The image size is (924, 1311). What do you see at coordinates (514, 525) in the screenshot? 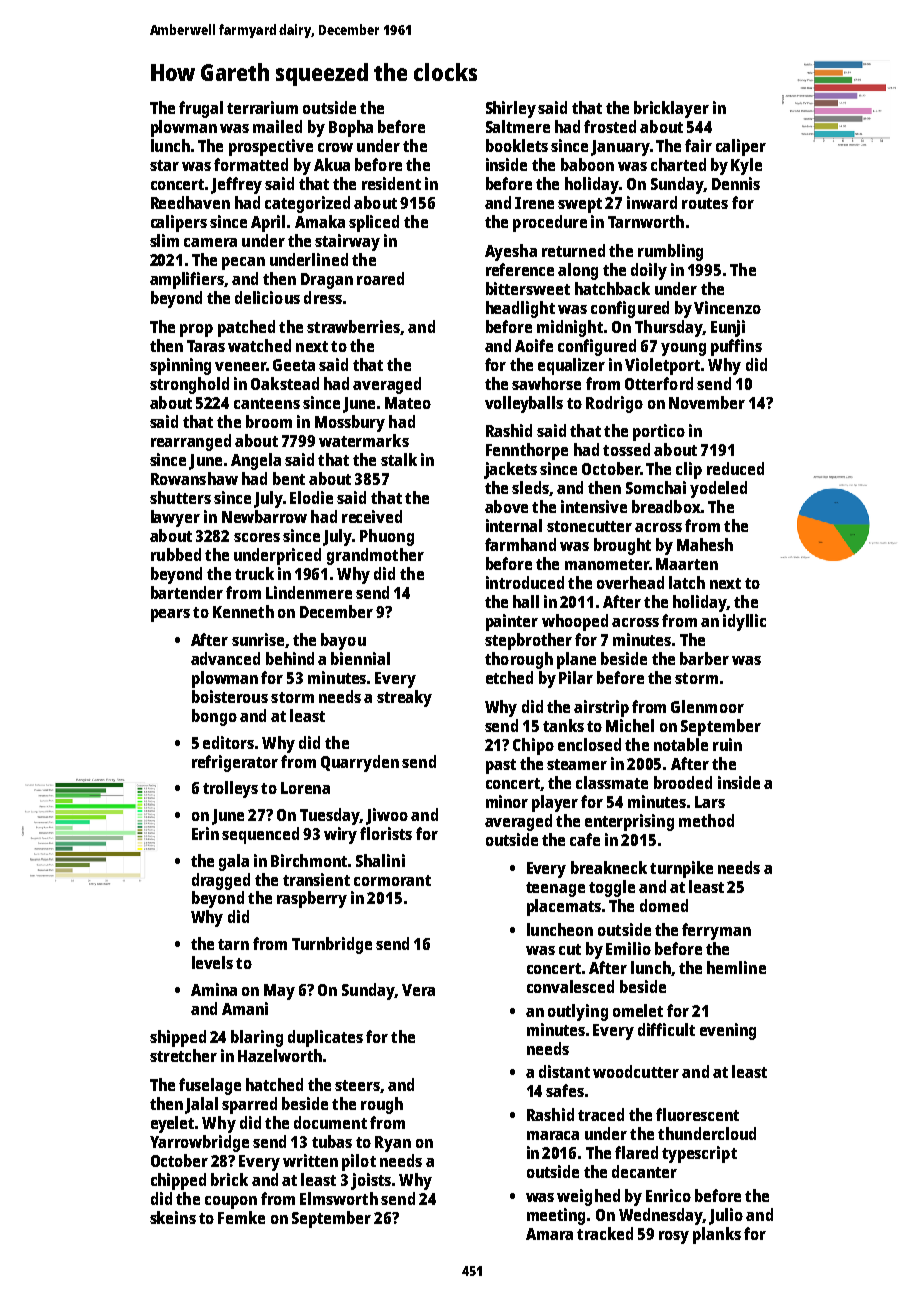
I see `internal` at bounding box center [514, 525].
